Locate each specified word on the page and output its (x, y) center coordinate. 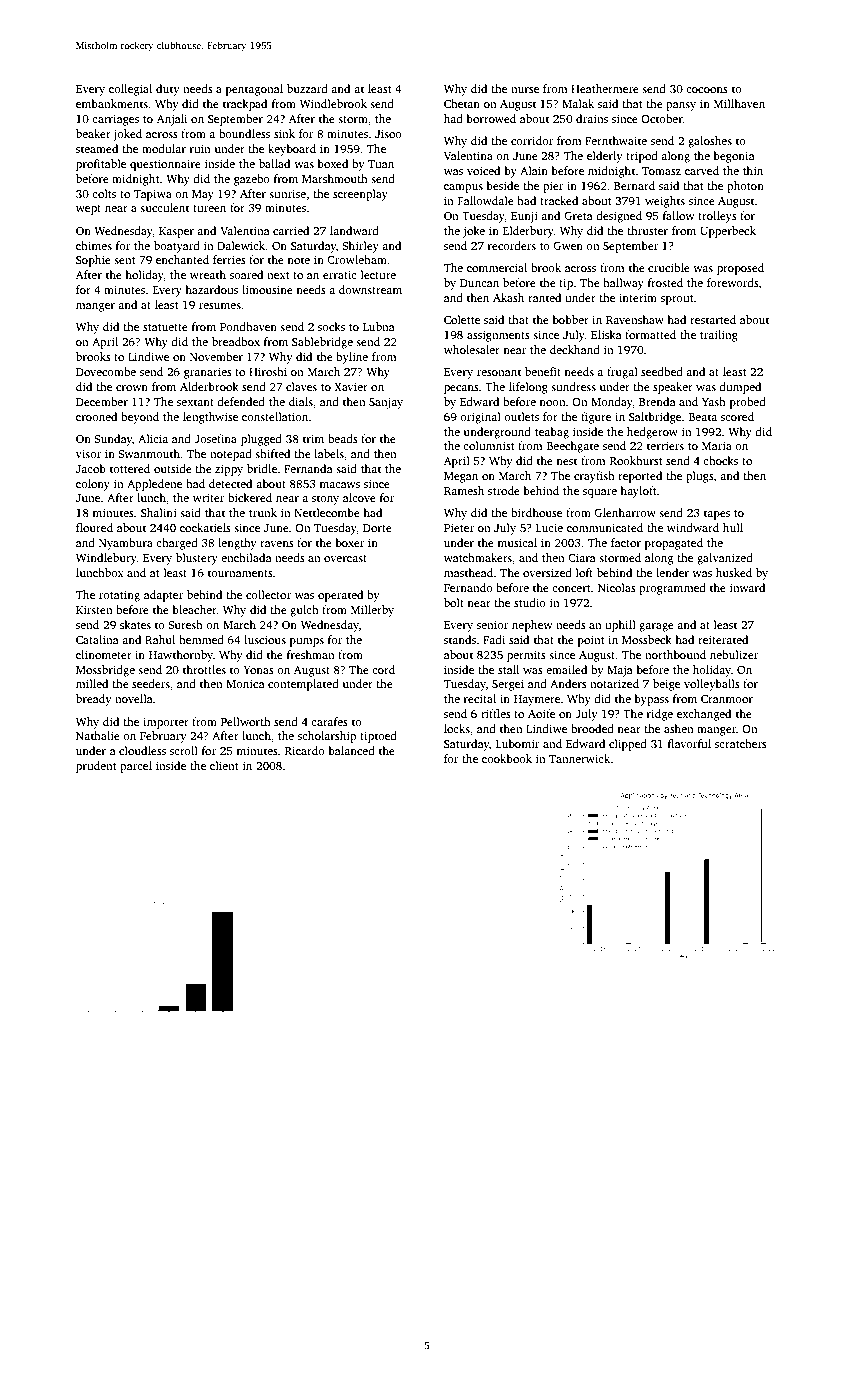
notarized (614, 683)
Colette (462, 319)
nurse (525, 90)
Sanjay (386, 403)
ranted (544, 297)
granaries (208, 373)
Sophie (93, 261)
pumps (307, 642)
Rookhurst (636, 460)
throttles (204, 669)
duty (168, 90)
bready (94, 700)
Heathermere (605, 88)
